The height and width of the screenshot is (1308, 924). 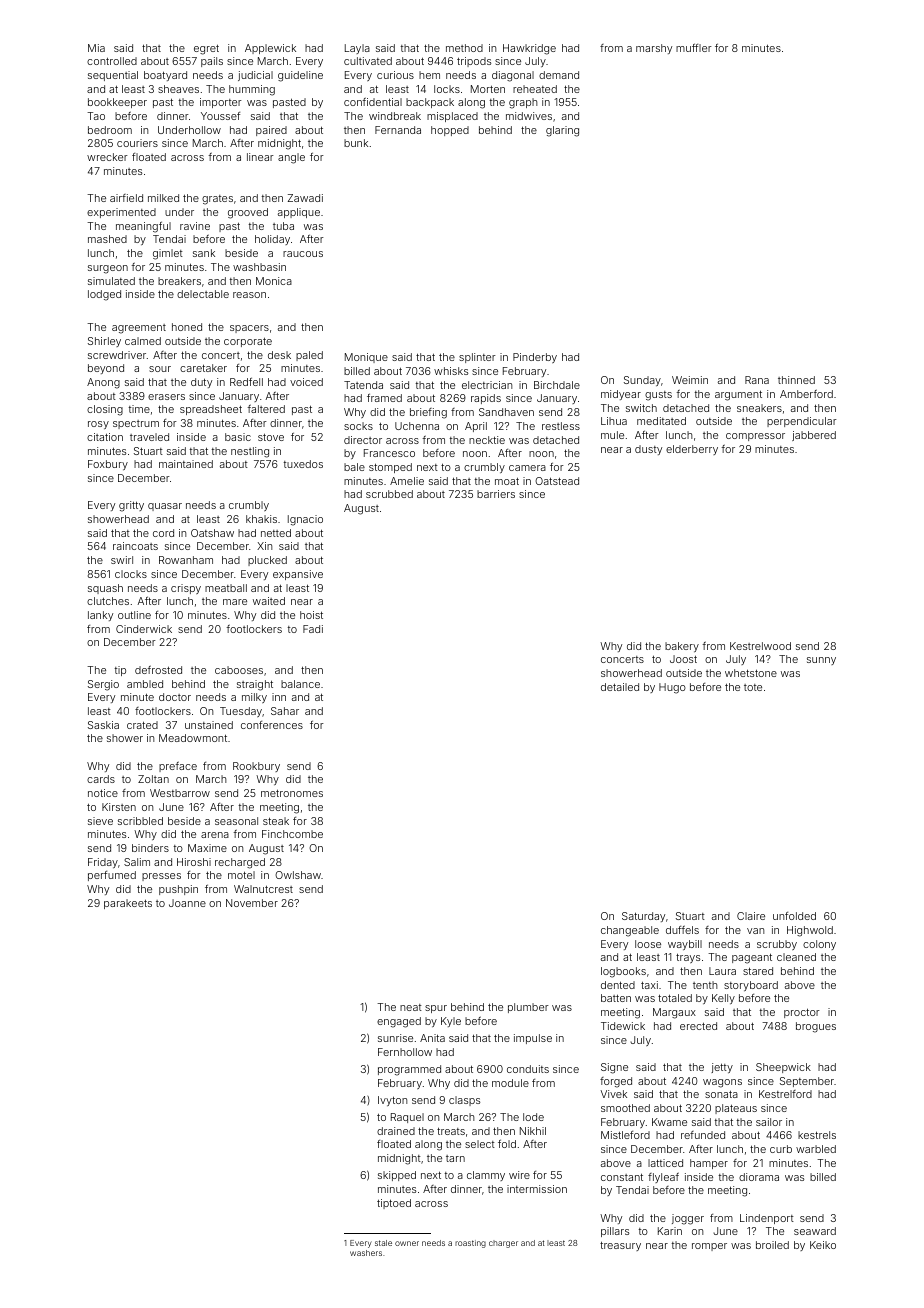 I want to click on hem, so click(x=429, y=75).
